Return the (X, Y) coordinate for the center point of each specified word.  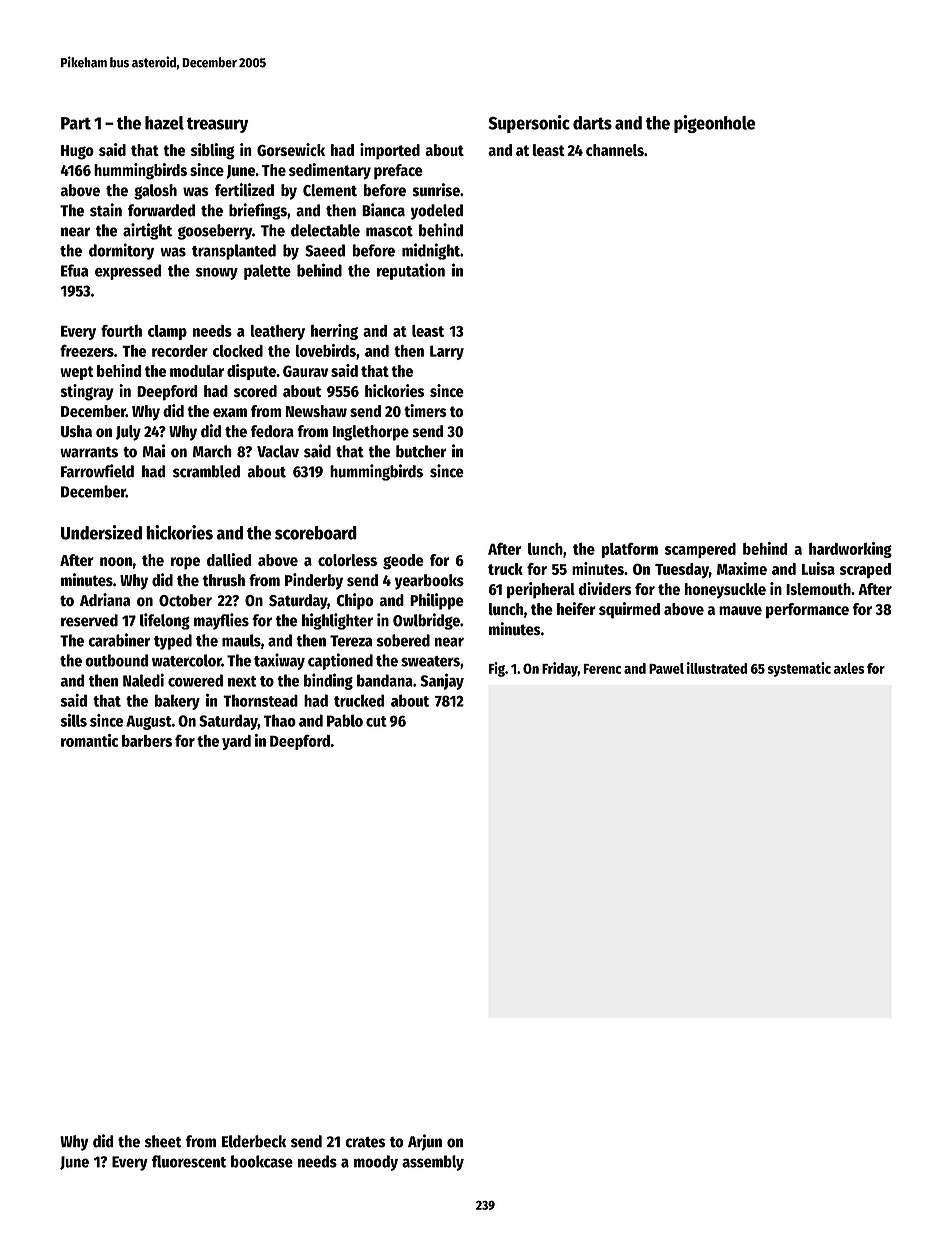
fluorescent (189, 1161)
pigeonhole (715, 124)
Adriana (105, 600)
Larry (447, 353)
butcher (421, 451)
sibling (213, 151)
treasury (217, 125)
